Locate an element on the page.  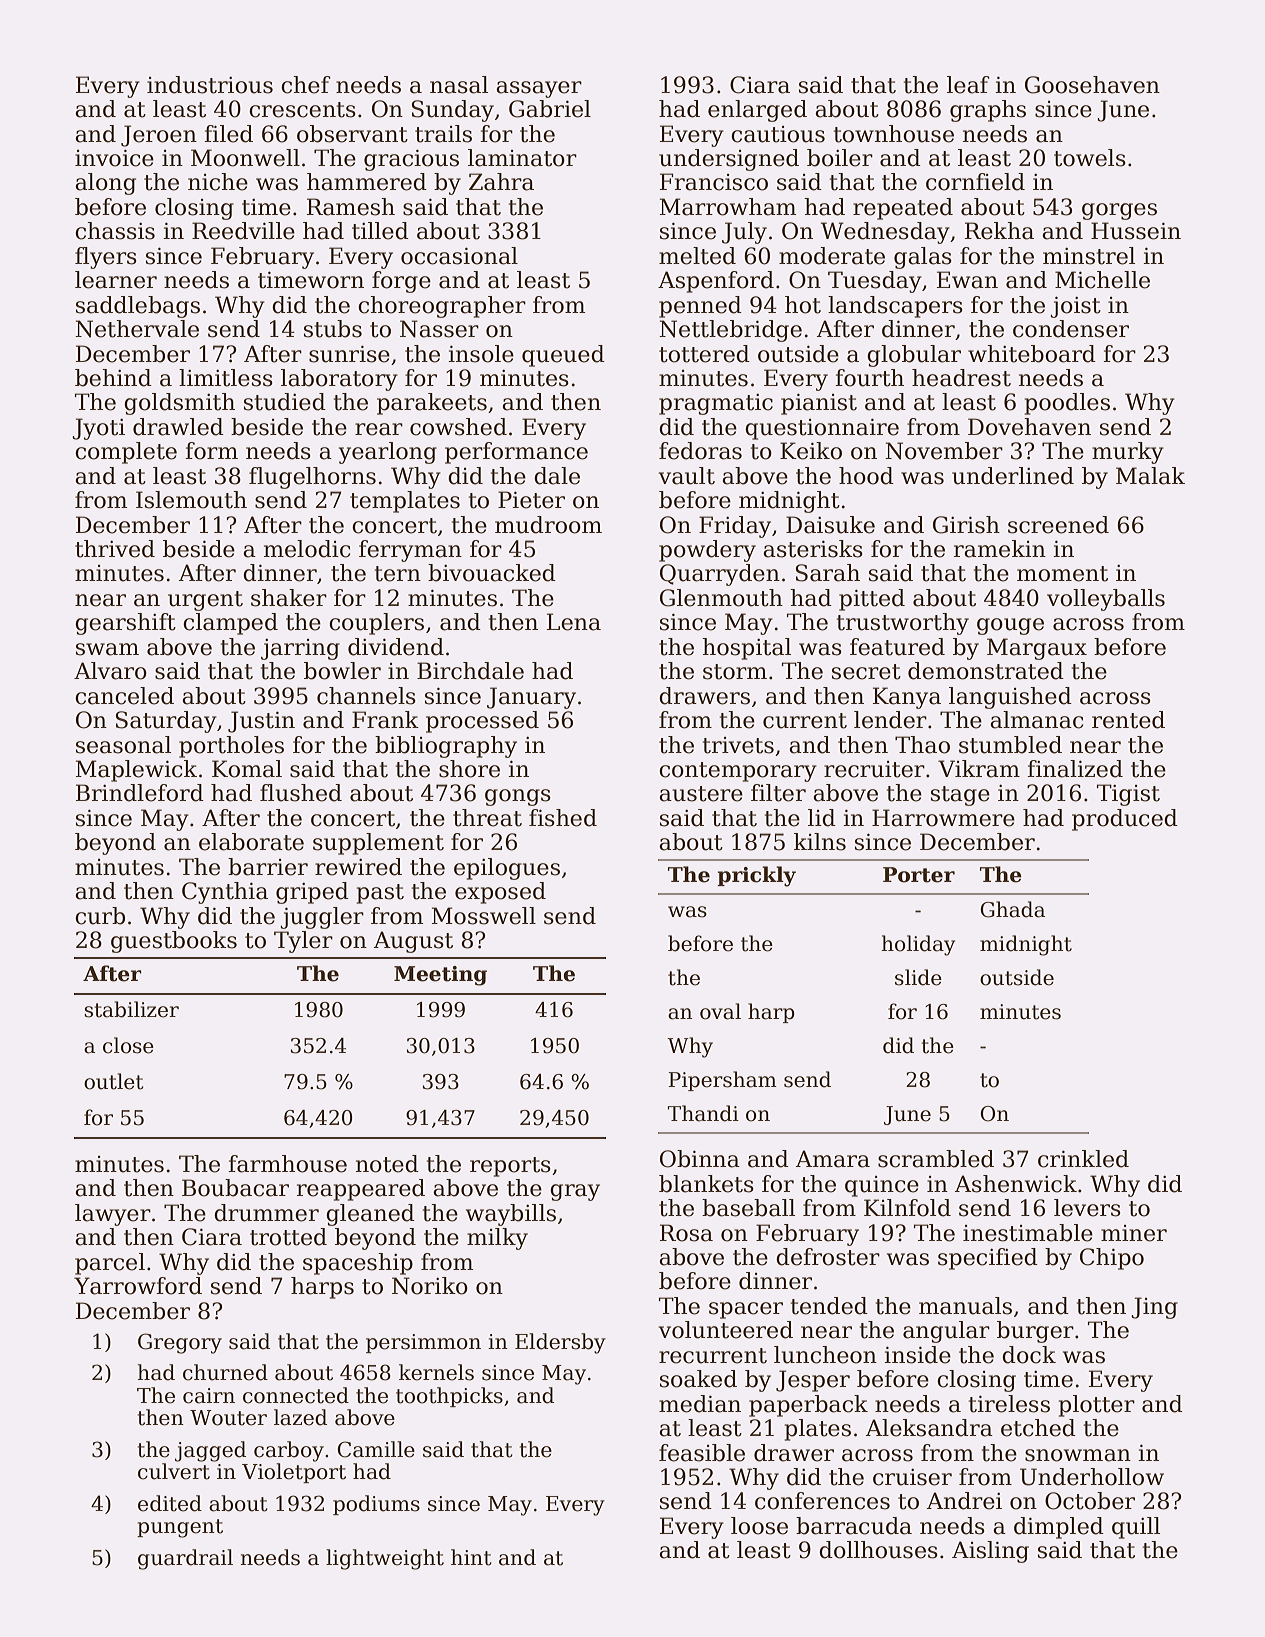
oval is located at coordinates (720, 1011).
